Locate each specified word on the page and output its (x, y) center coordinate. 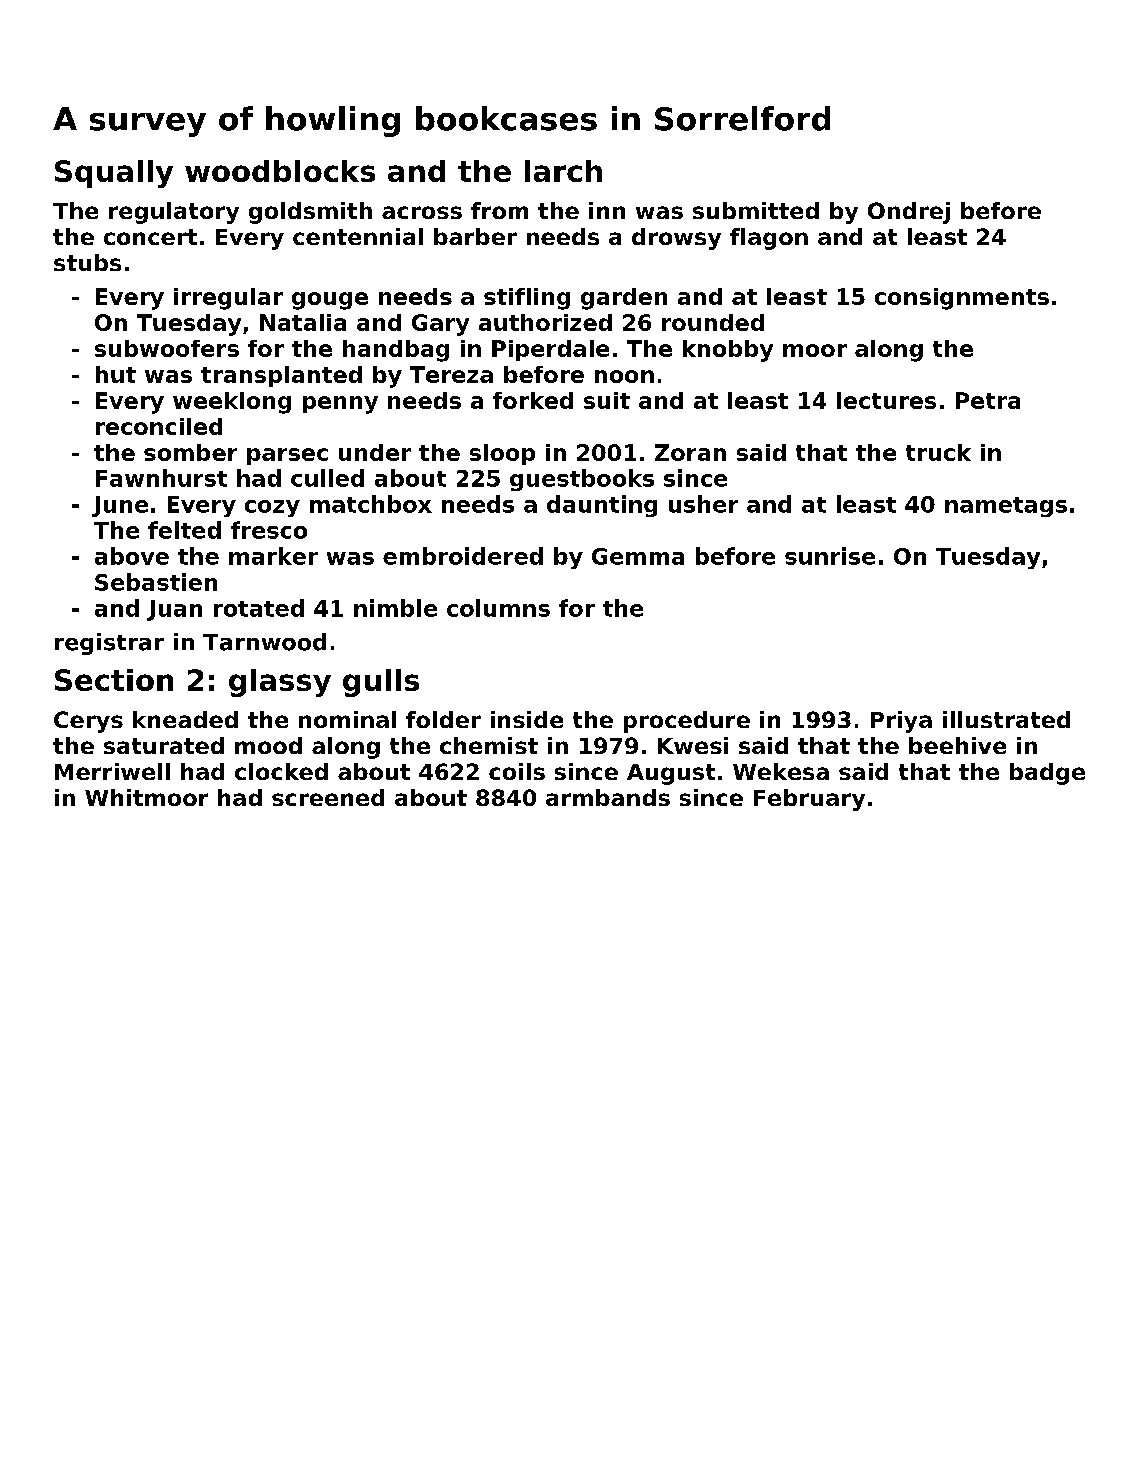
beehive (957, 745)
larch (563, 171)
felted (184, 530)
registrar (109, 644)
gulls (381, 683)
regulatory (174, 213)
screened (328, 797)
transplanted (281, 376)
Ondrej (909, 213)
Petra (988, 400)
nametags (1006, 507)
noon (624, 376)
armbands (608, 797)
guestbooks (582, 480)
